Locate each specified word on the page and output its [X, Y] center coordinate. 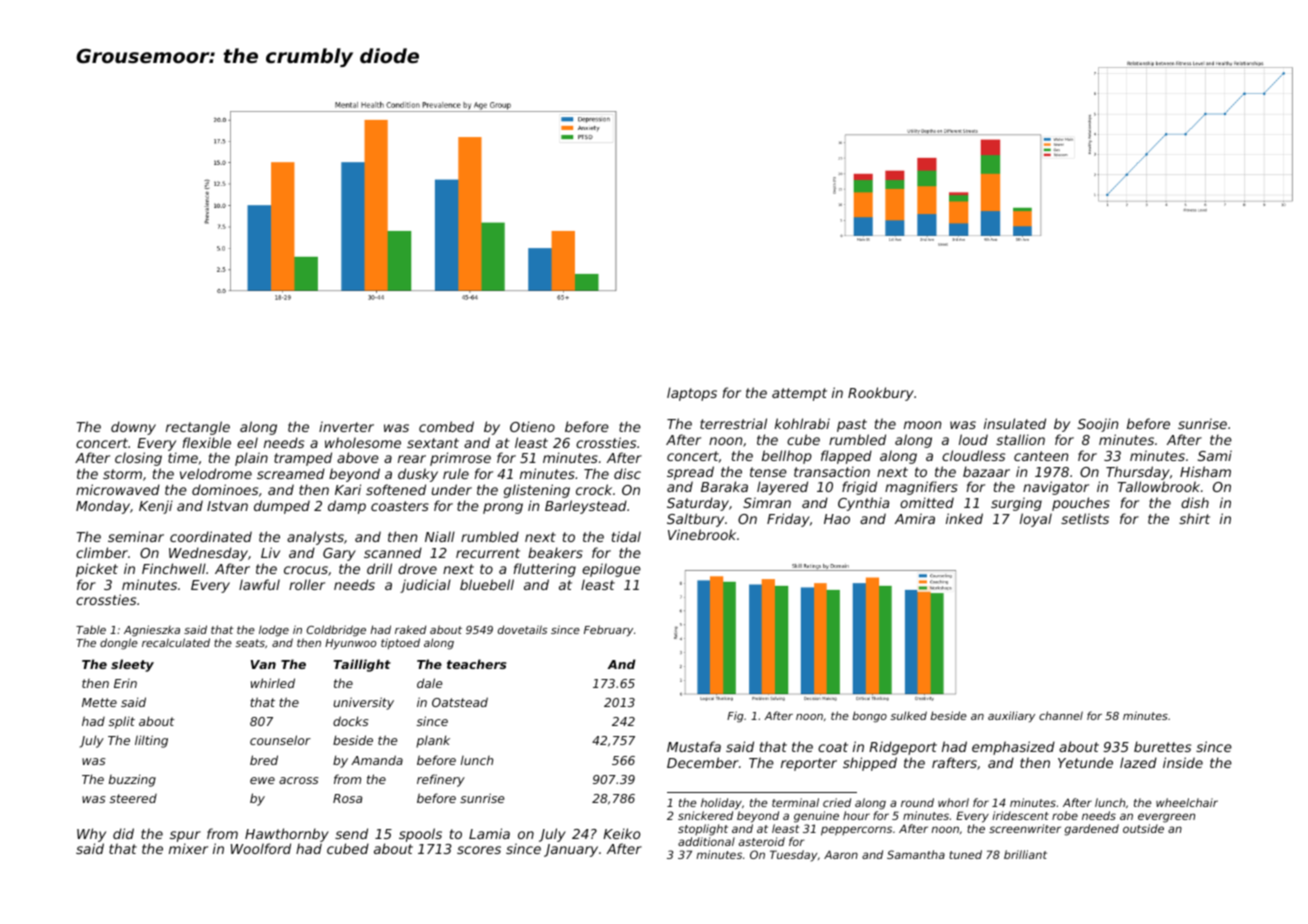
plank [433, 741]
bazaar [986, 471]
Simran [767, 502]
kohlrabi [802, 423]
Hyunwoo [350, 644]
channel [1061, 715]
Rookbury [881, 394]
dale [430, 683]
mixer [188, 848]
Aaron [841, 854]
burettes [1162, 746]
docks [350, 721]
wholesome [363, 442]
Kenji [156, 507]
